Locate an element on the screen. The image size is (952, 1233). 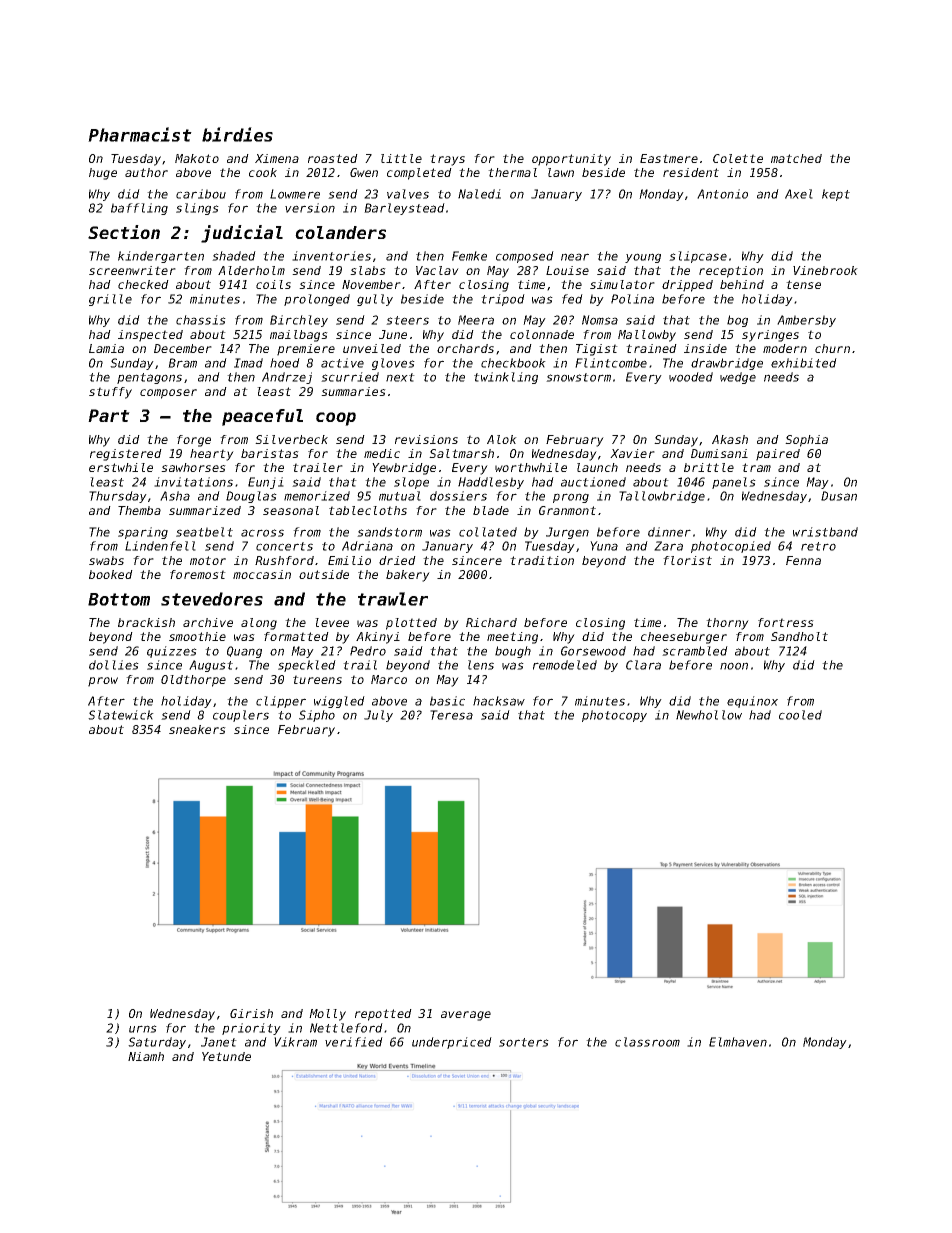
clipper is located at coordinates (281, 702).
